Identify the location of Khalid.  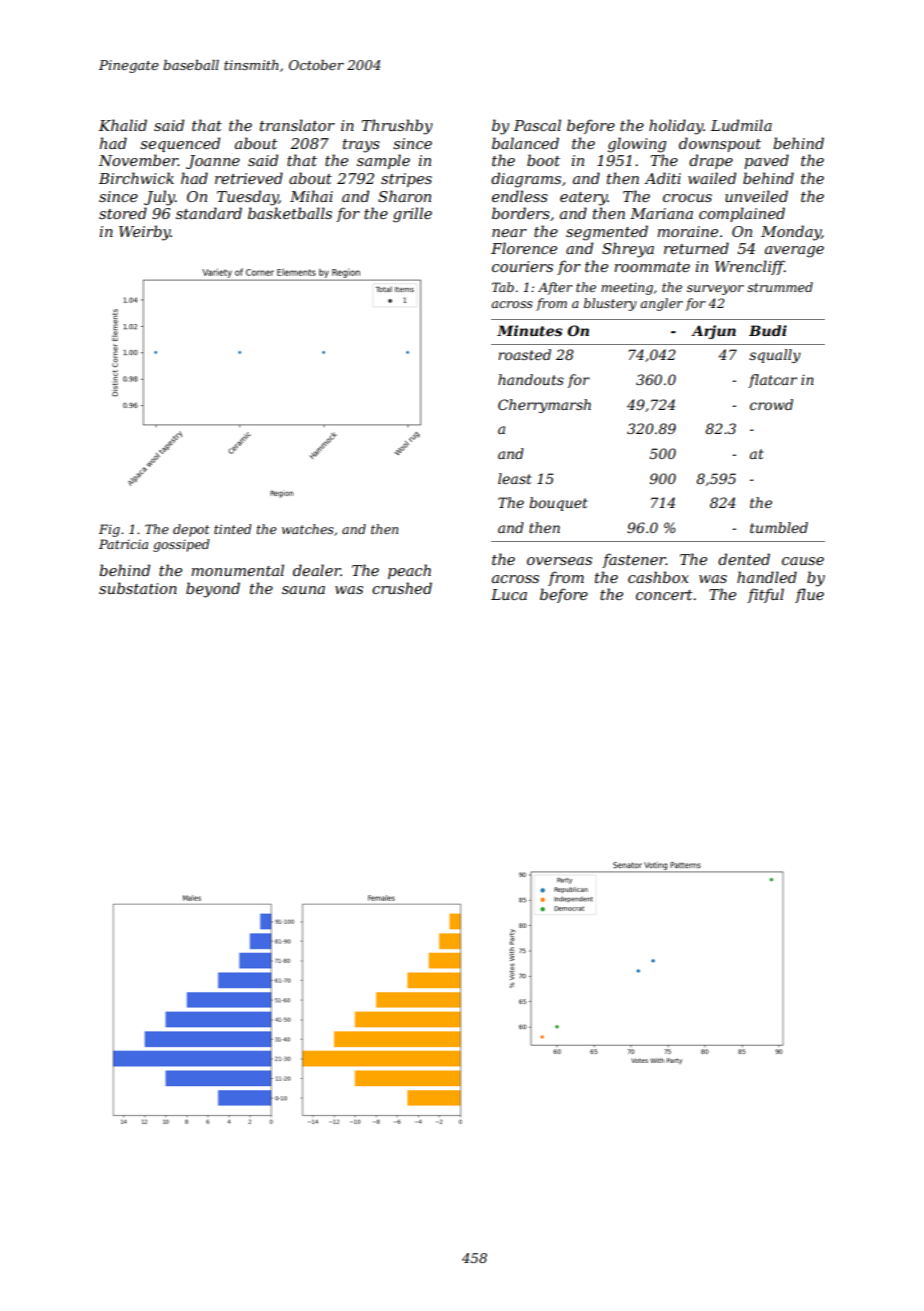
(123, 125).
